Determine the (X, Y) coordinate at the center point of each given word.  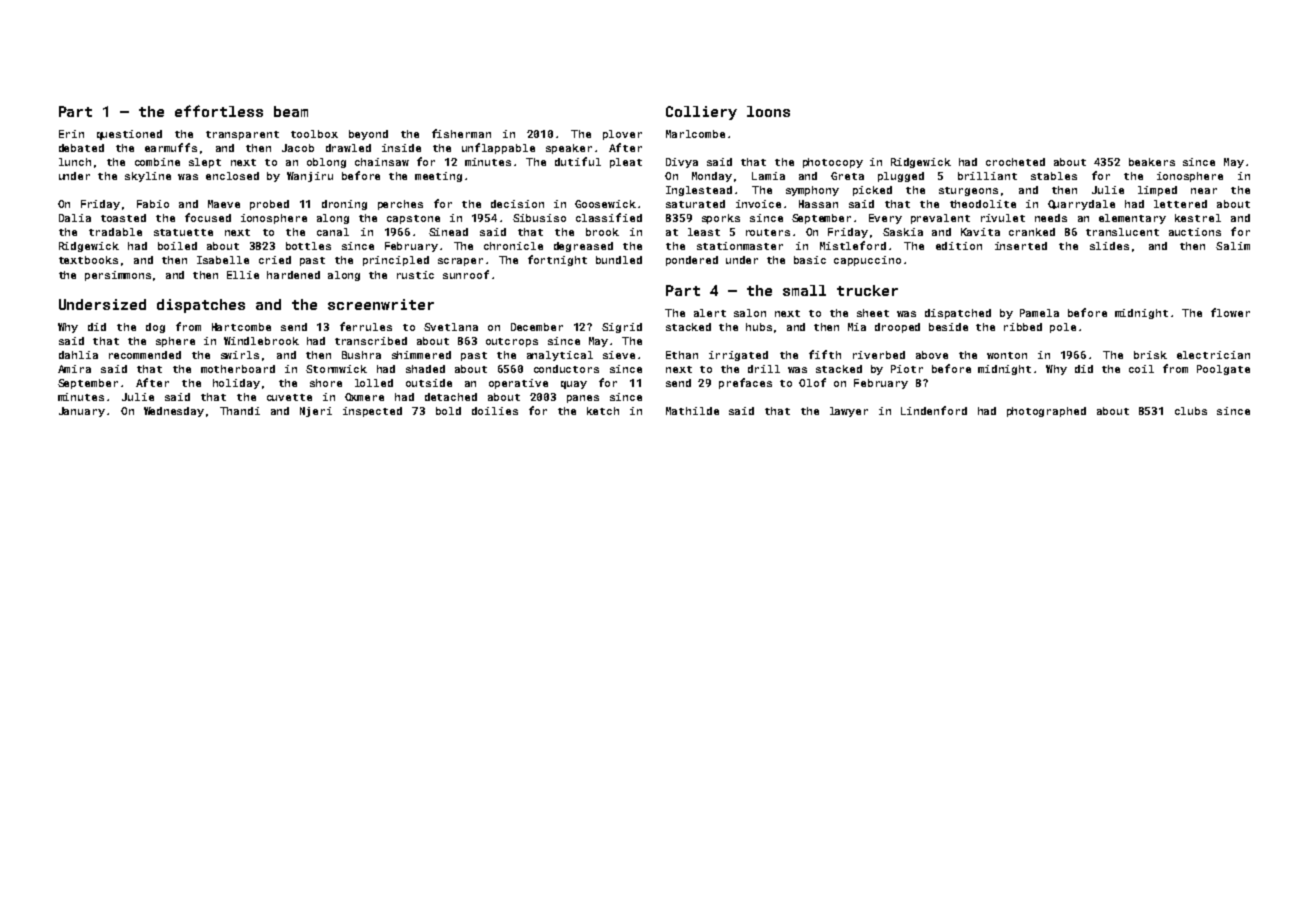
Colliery (701, 113)
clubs (1191, 411)
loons (768, 111)
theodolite (983, 204)
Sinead (448, 232)
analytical (560, 356)
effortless (219, 111)
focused (208, 217)
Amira (74, 369)
